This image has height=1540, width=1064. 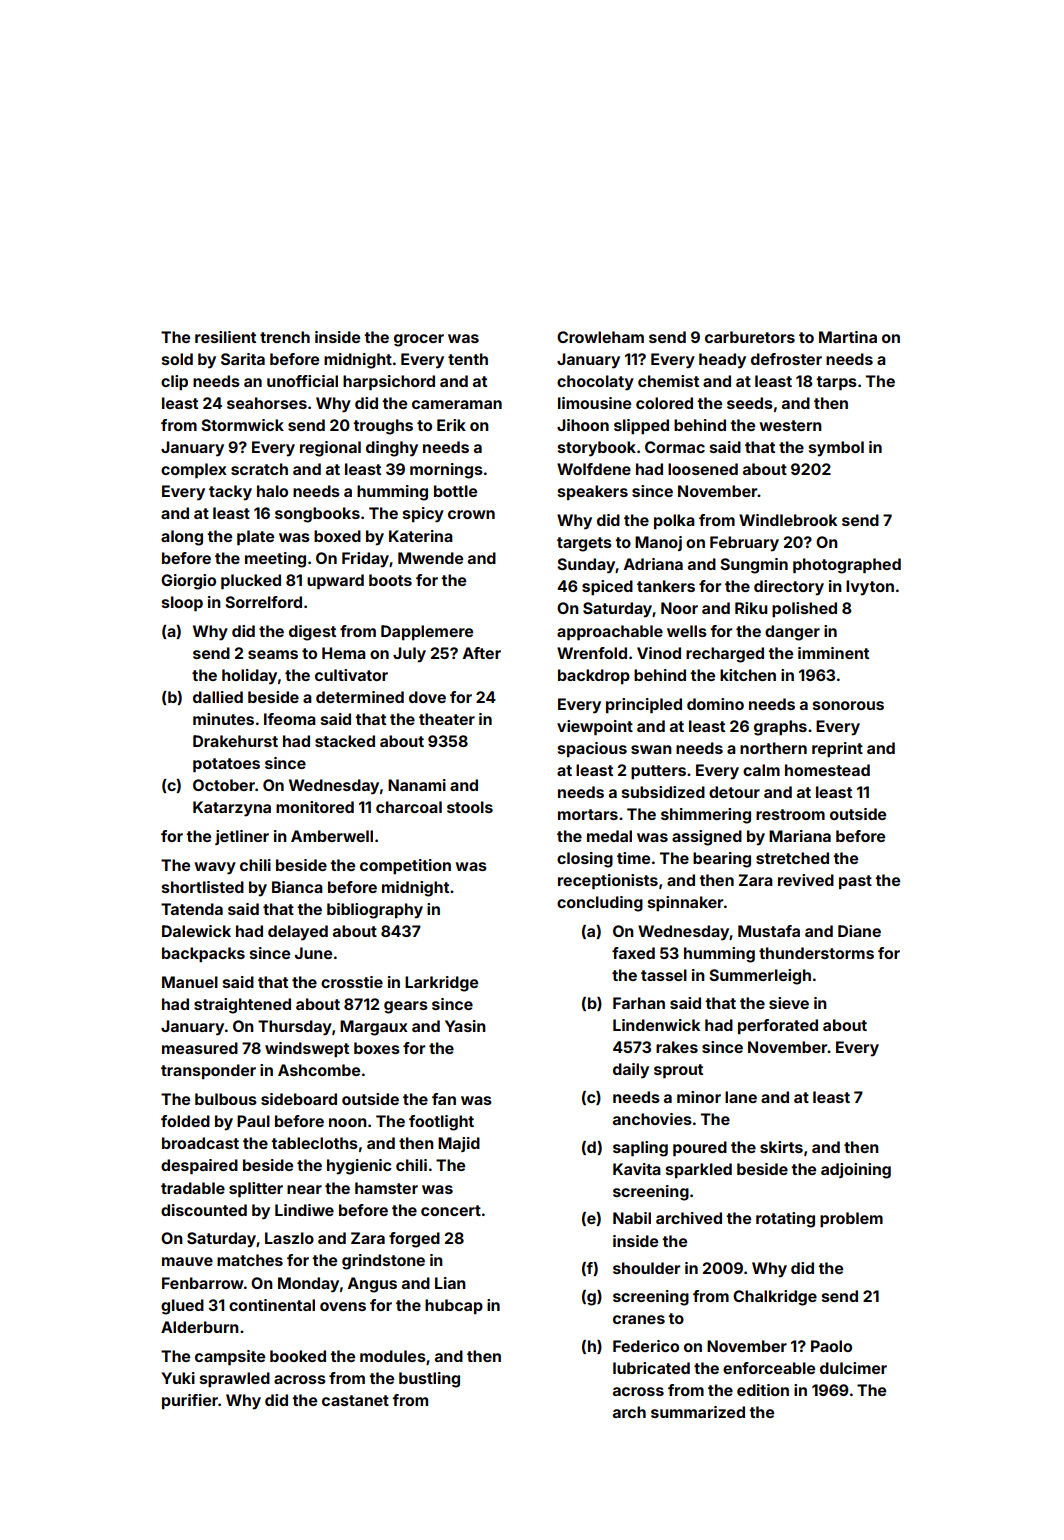 I want to click on trench, so click(x=285, y=337).
